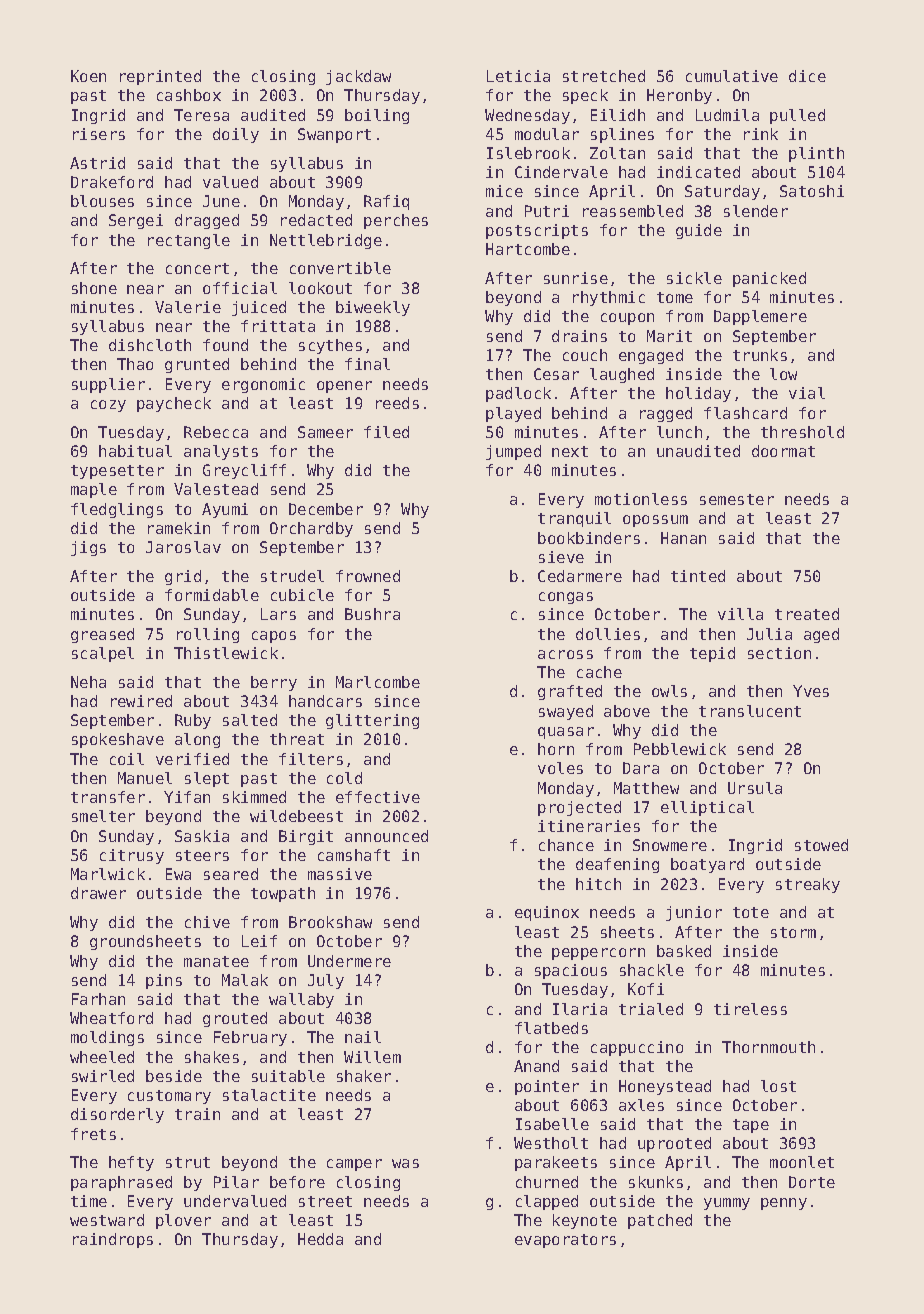 This page has height=1314, width=924. What do you see at coordinates (164, 981) in the page?
I see `pins` at bounding box center [164, 981].
